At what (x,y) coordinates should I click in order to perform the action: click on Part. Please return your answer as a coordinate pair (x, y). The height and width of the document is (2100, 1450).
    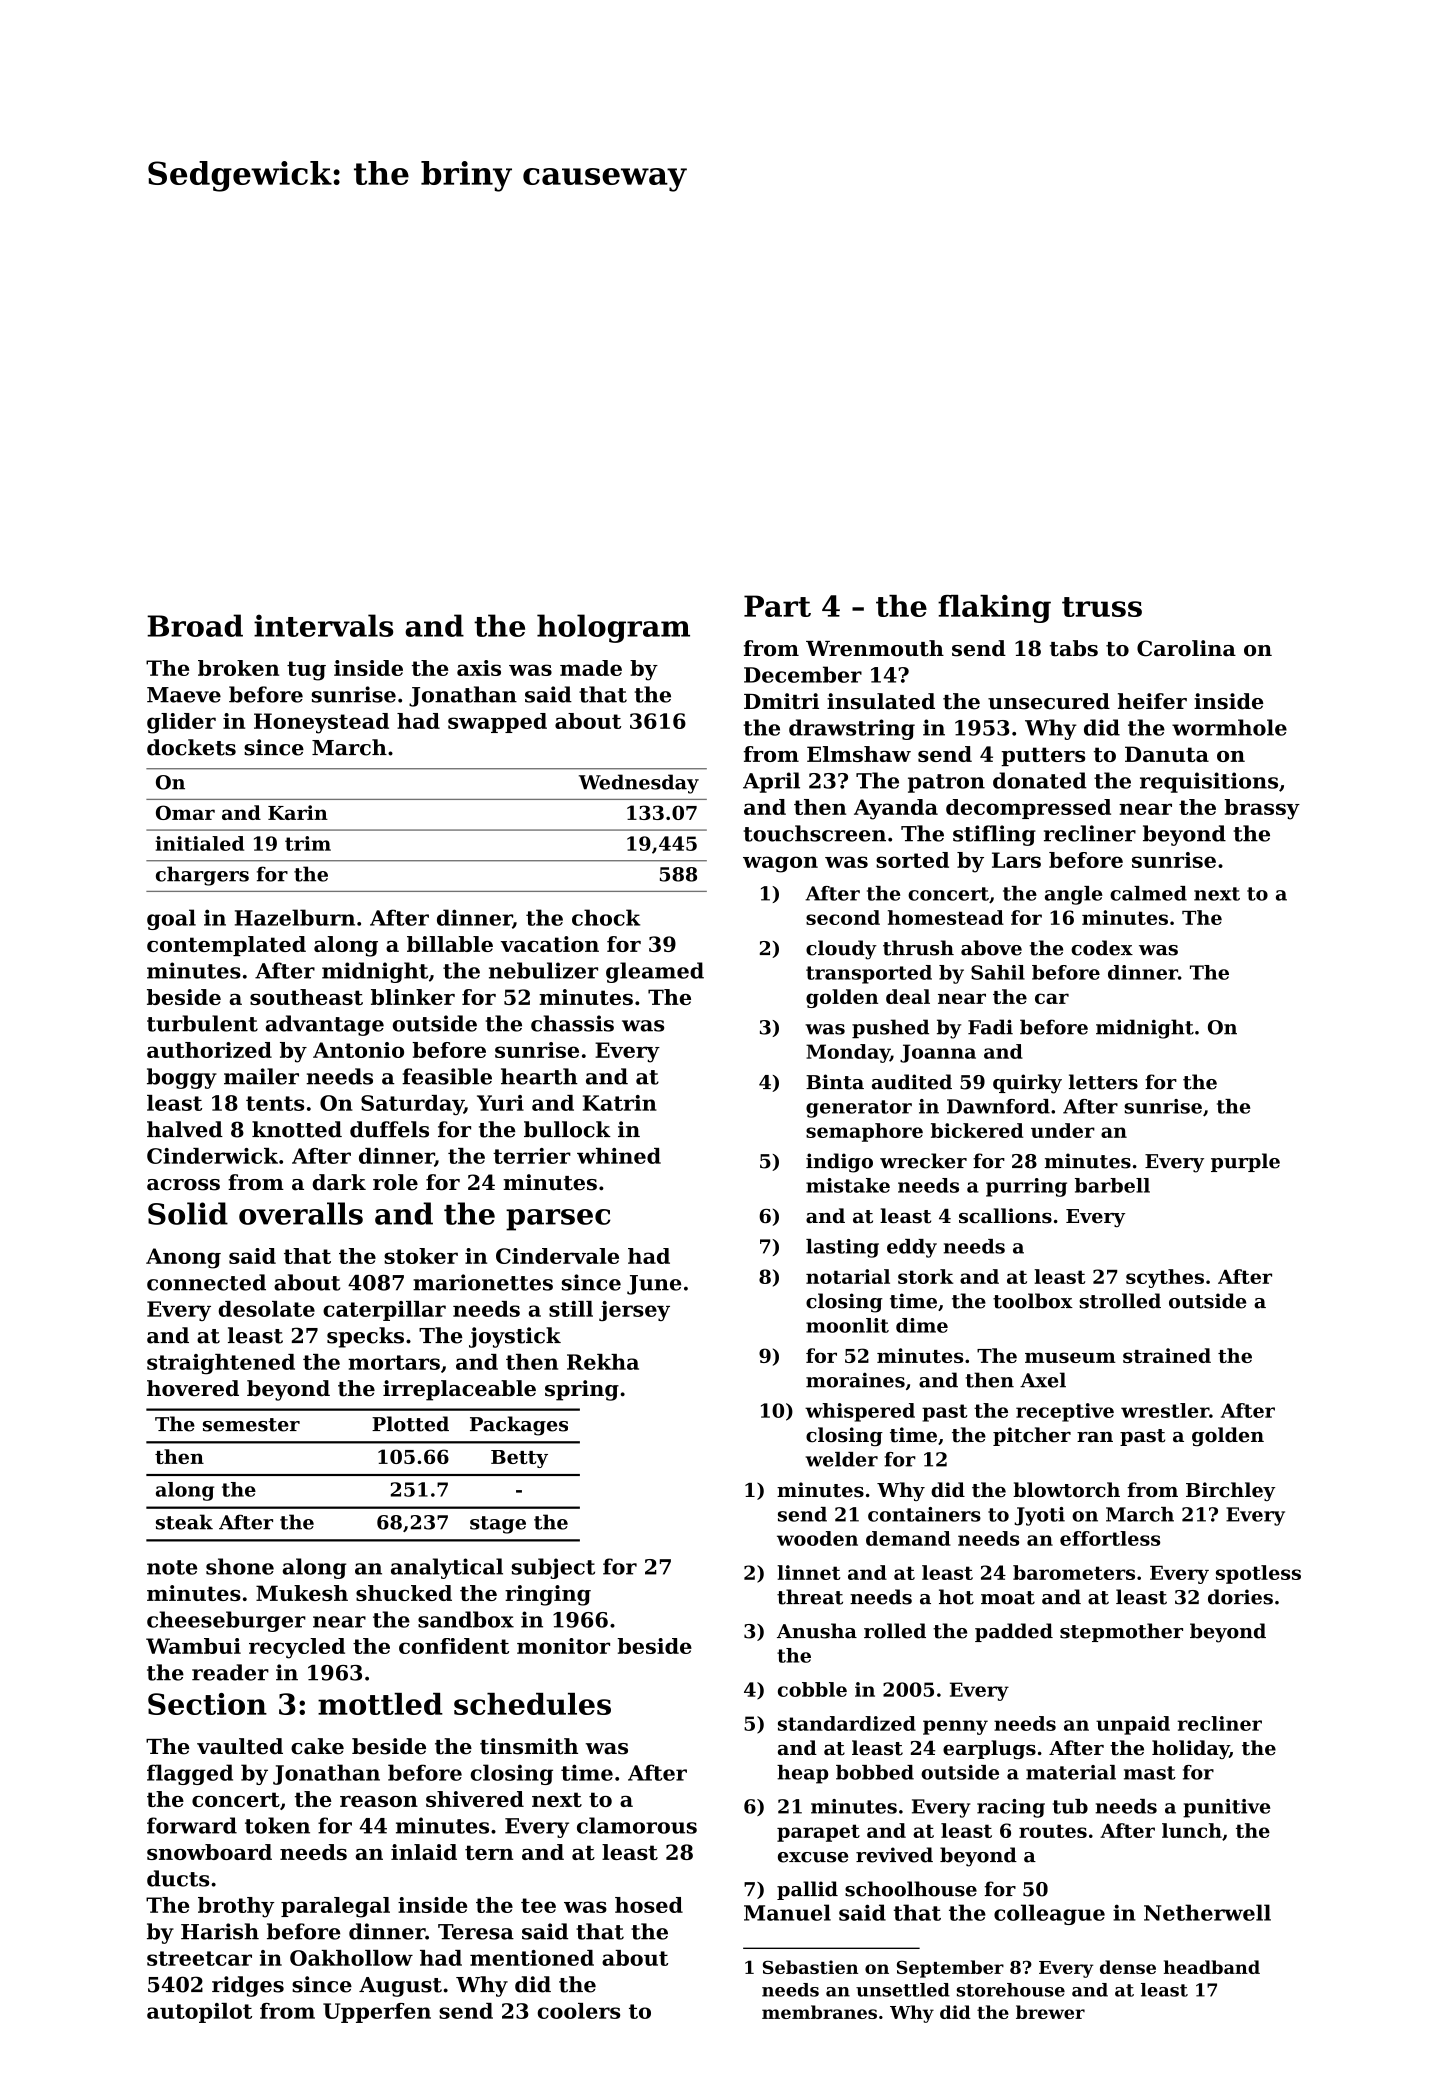
    Looking at the image, I should click on (777, 606).
